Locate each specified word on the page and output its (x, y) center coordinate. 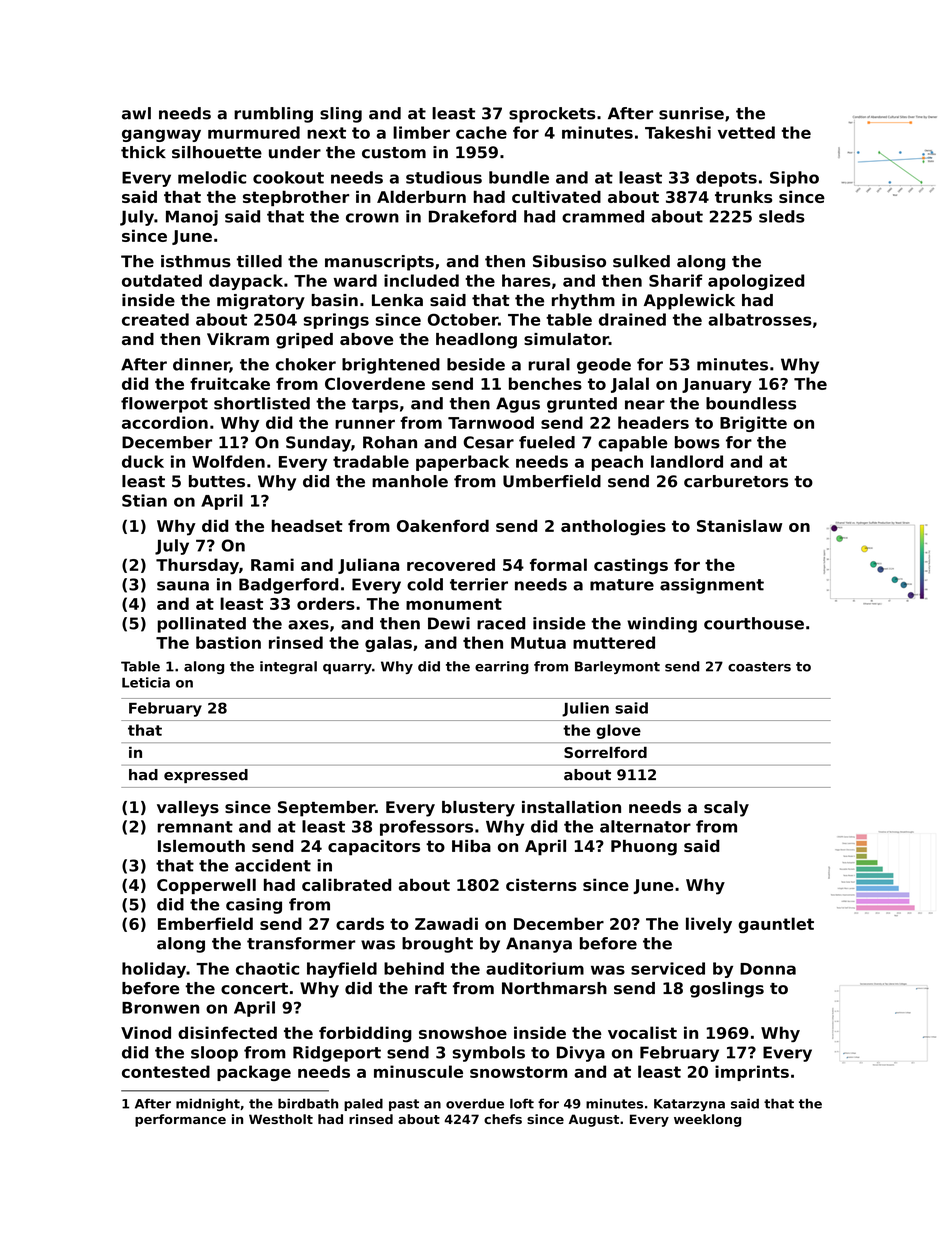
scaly (726, 809)
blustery (478, 809)
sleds (782, 216)
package (254, 1073)
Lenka (397, 300)
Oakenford (443, 525)
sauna (183, 586)
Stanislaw (739, 525)
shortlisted (262, 403)
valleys (188, 809)
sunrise (691, 113)
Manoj (192, 218)
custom (394, 153)
